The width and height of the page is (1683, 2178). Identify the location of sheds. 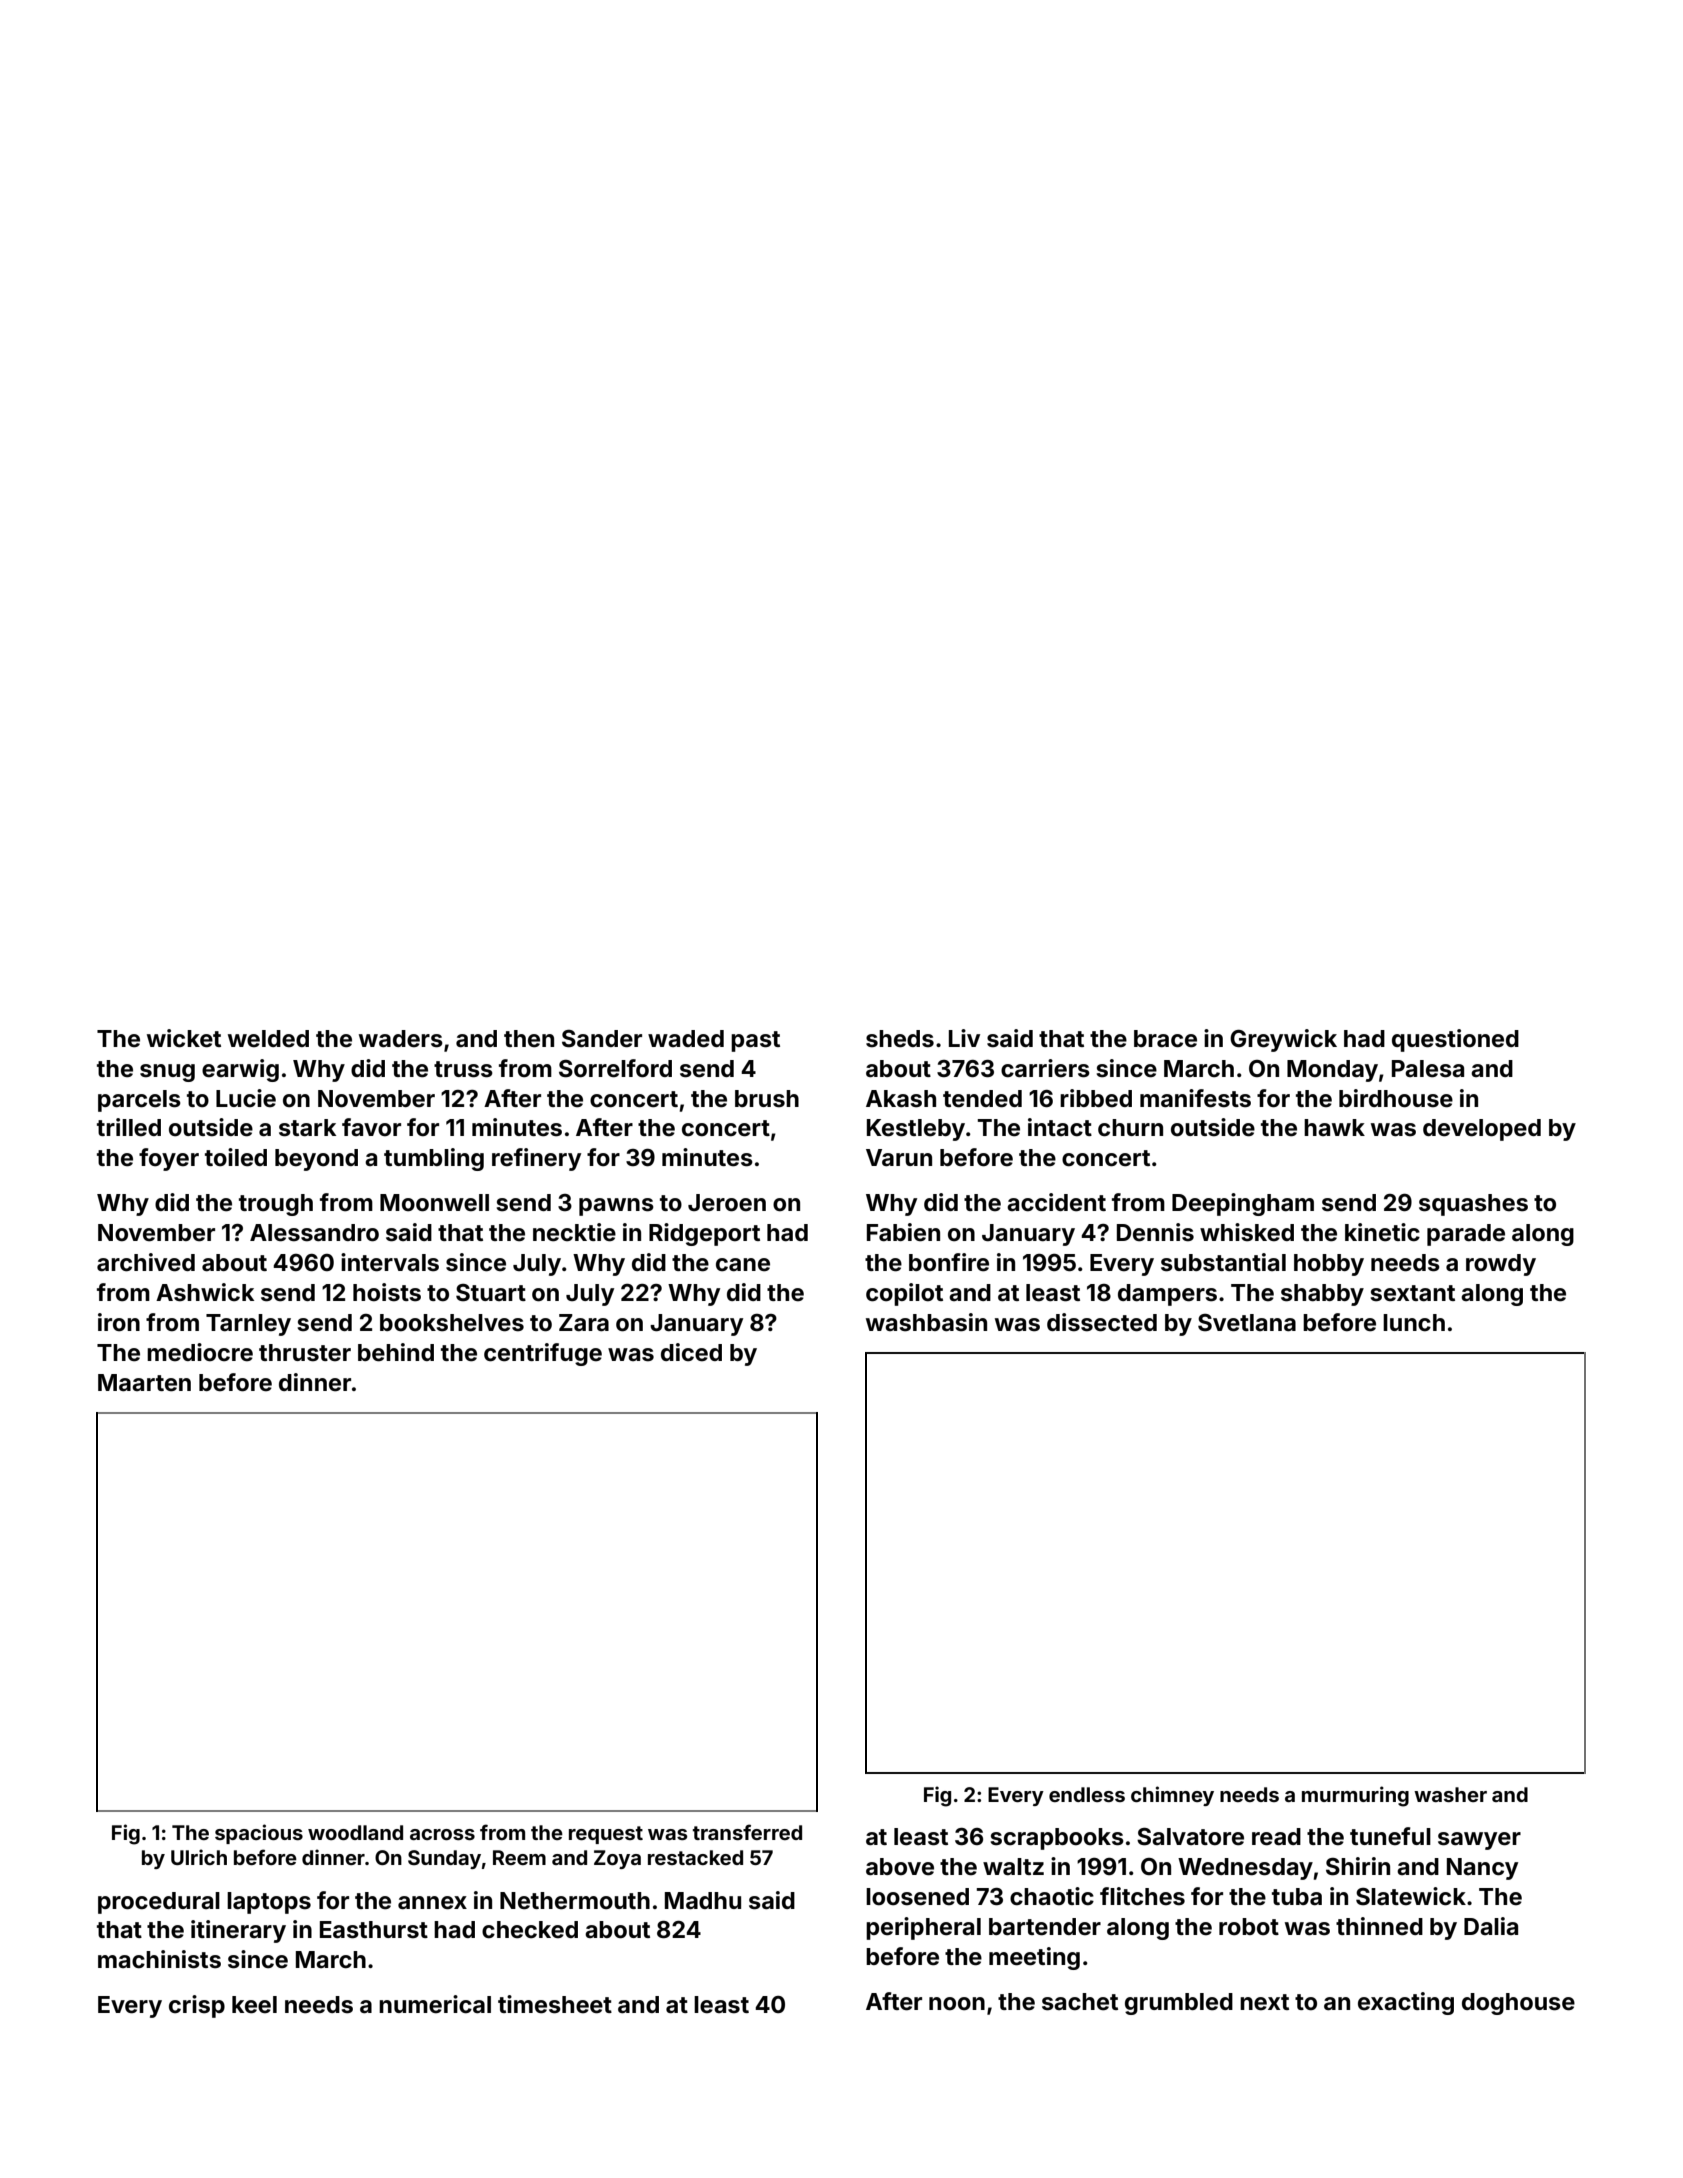
(900, 1039).
